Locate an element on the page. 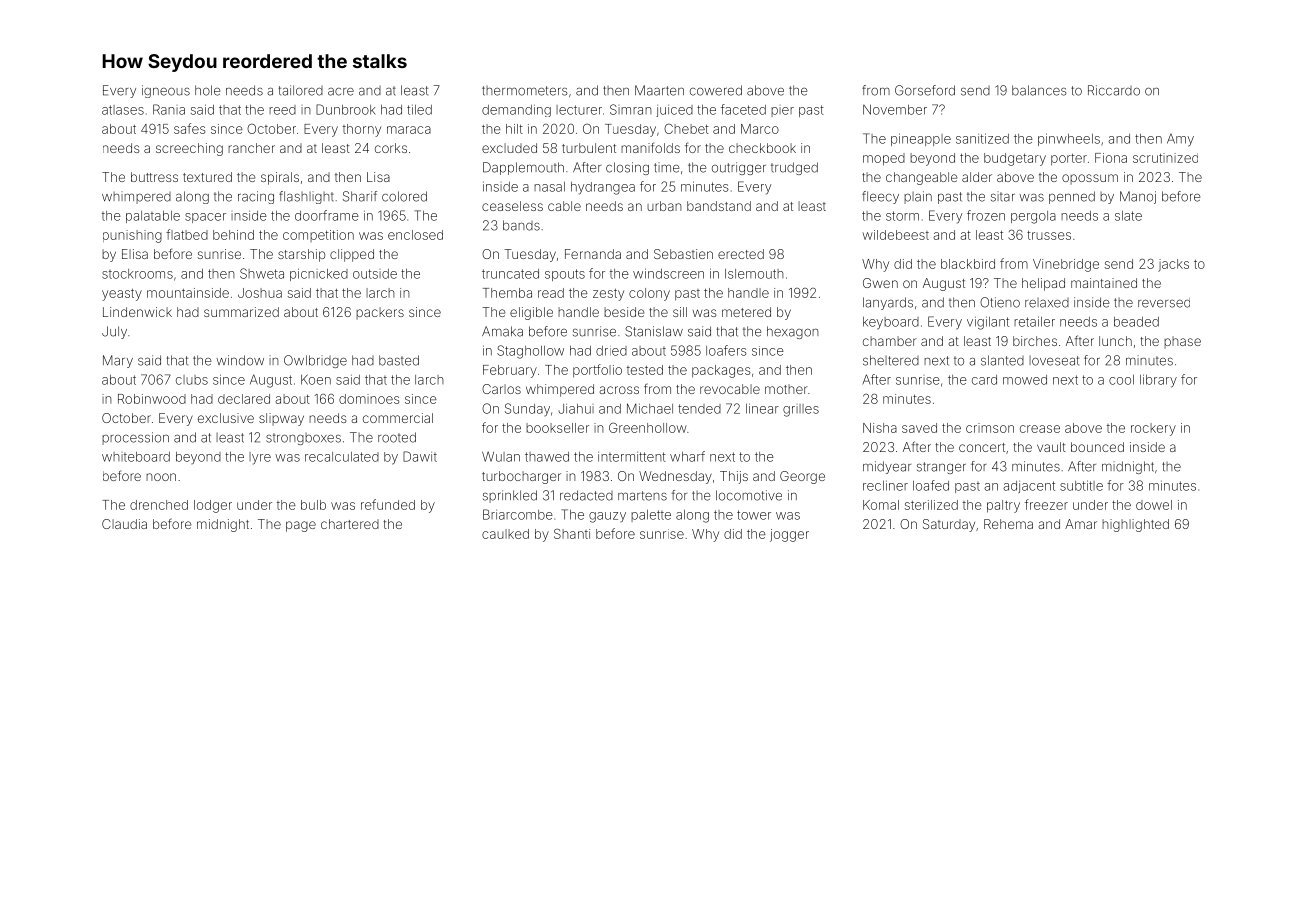  Maarten is located at coordinates (659, 90).
